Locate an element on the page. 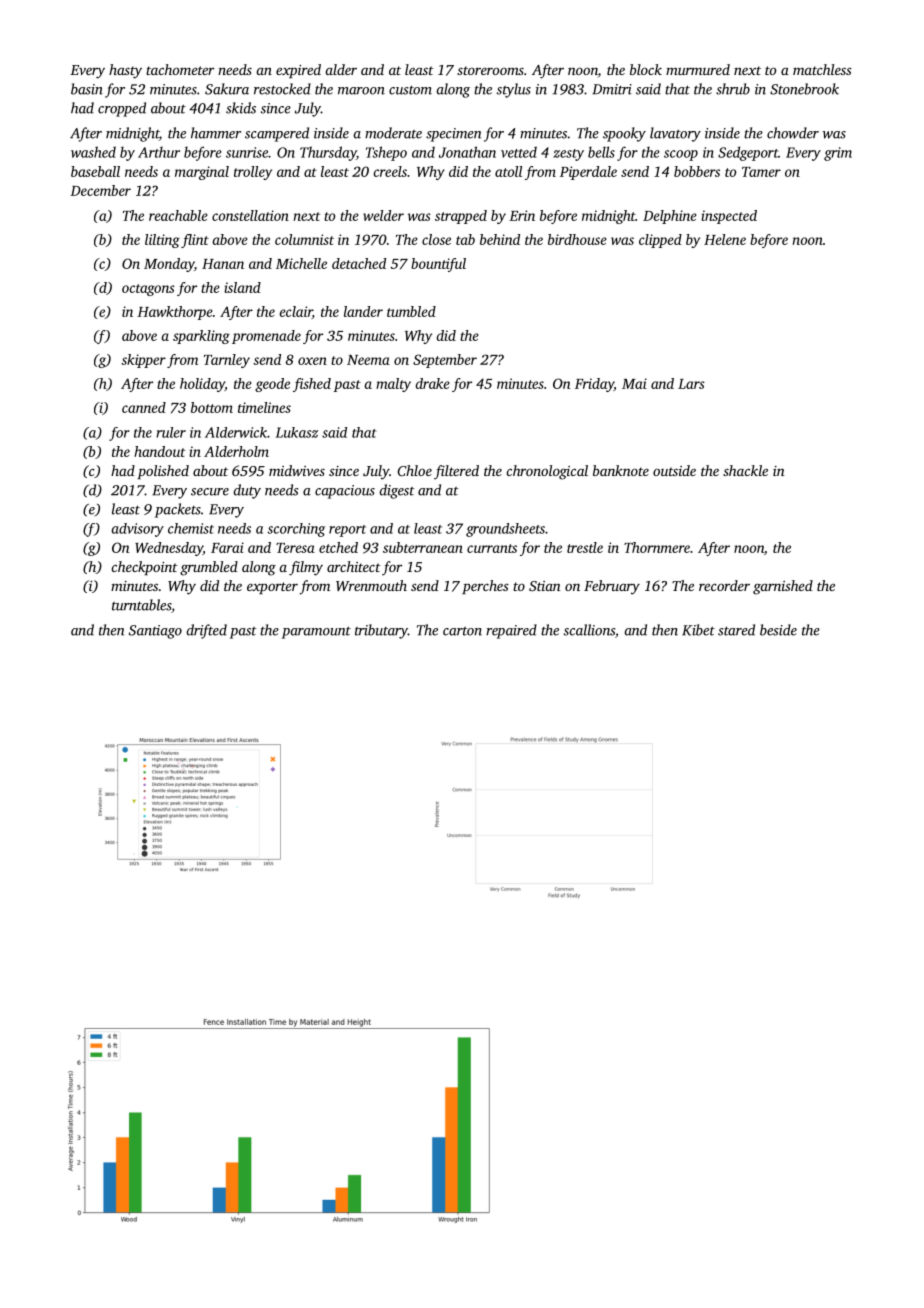 The width and height of the image is (924, 1308). baseball is located at coordinates (95, 171).
